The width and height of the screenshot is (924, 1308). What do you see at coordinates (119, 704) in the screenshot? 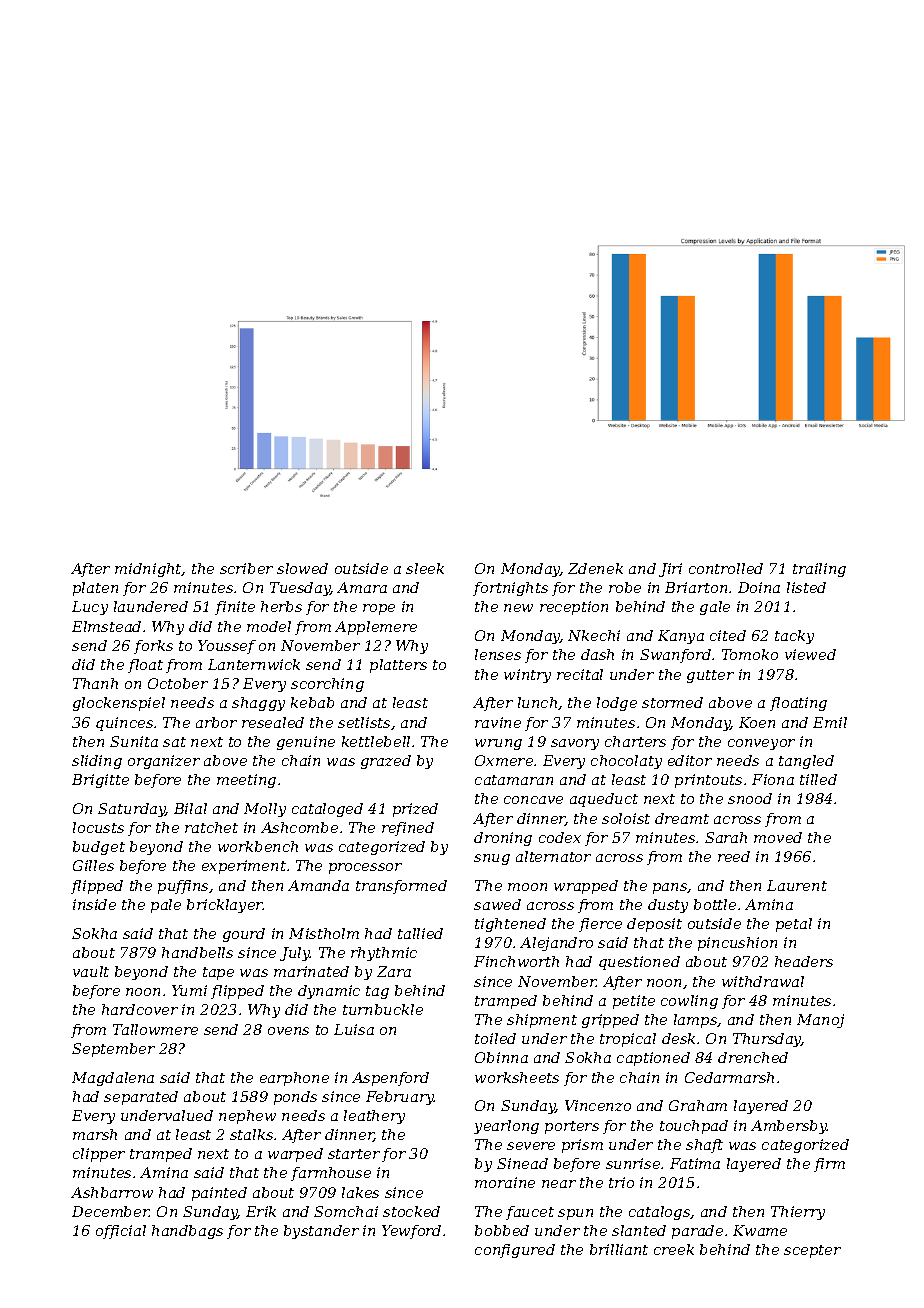
I see `glockenspiel` at bounding box center [119, 704].
